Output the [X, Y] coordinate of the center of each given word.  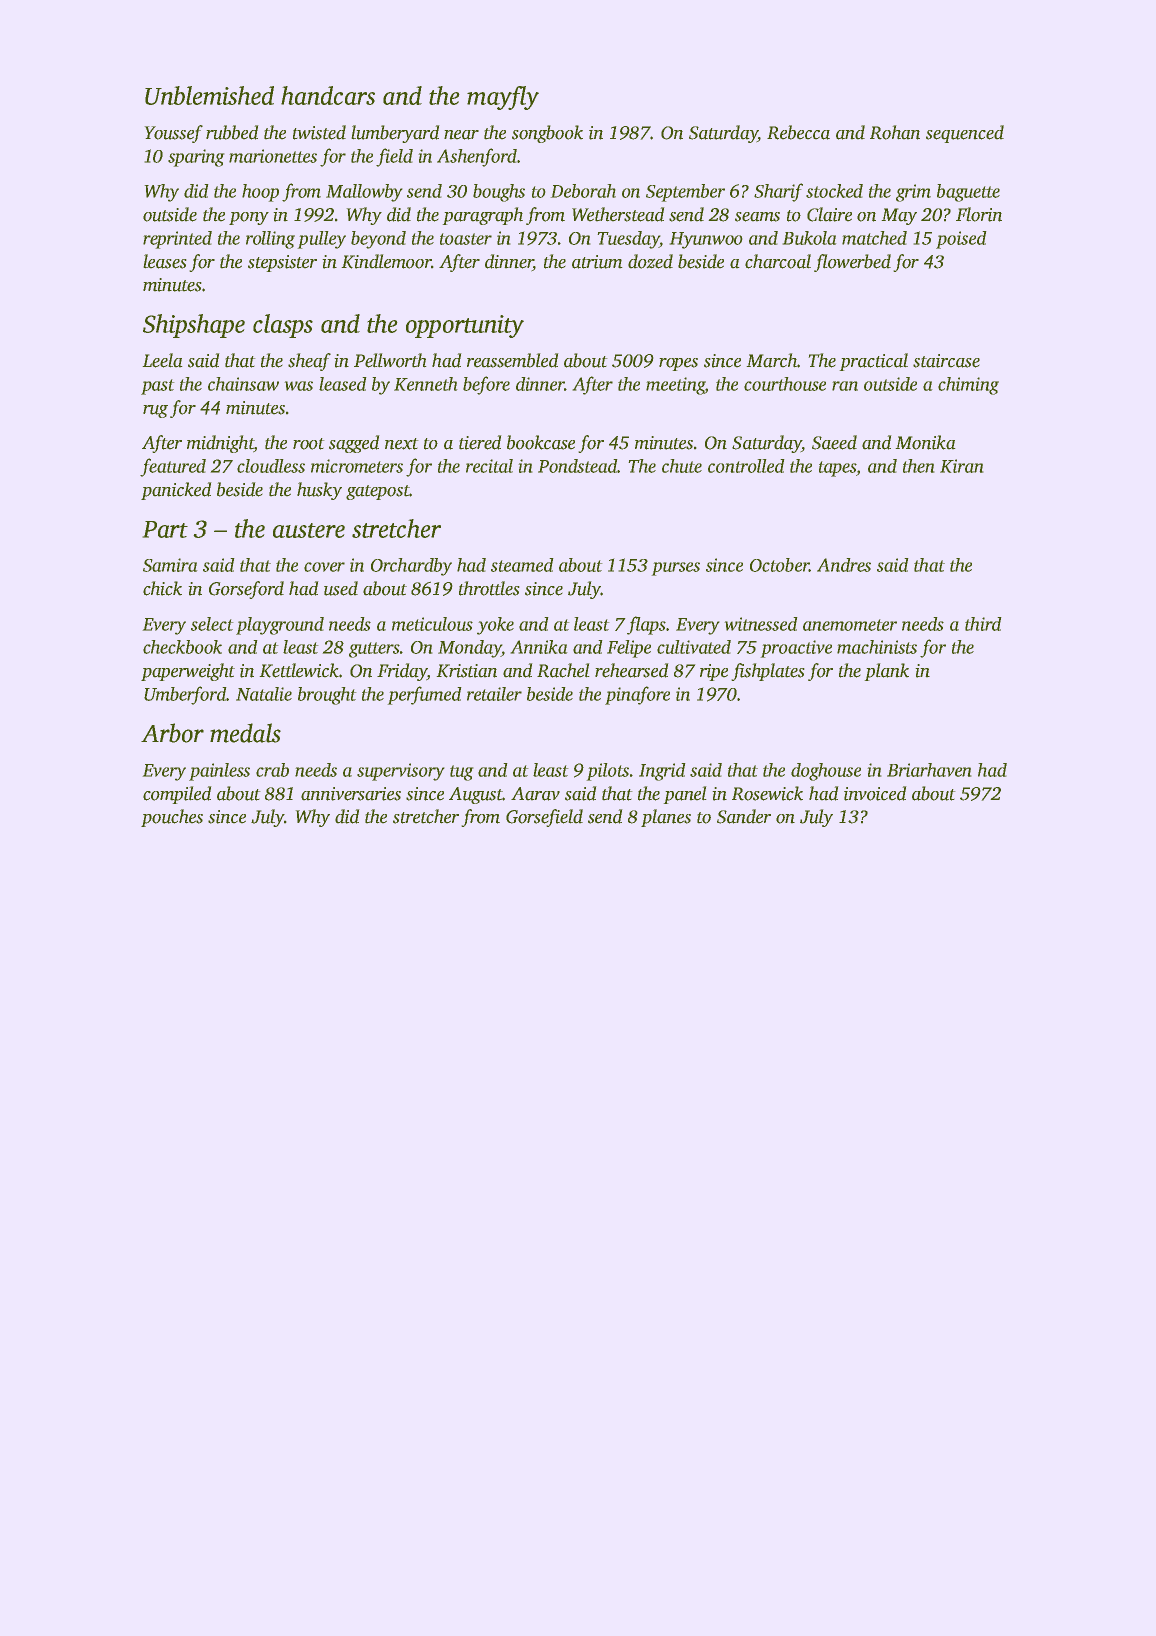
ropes [678, 364]
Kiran [962, 466]
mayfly [503, 98]
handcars [328, 95]
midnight [220, 444]
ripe [714, 672]
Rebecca [798, 132]
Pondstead [578, 466]
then [919, 466]
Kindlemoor [386, 261]
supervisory [401, 772]
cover [324, 567]
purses [675, 569]
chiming [968, 386]
